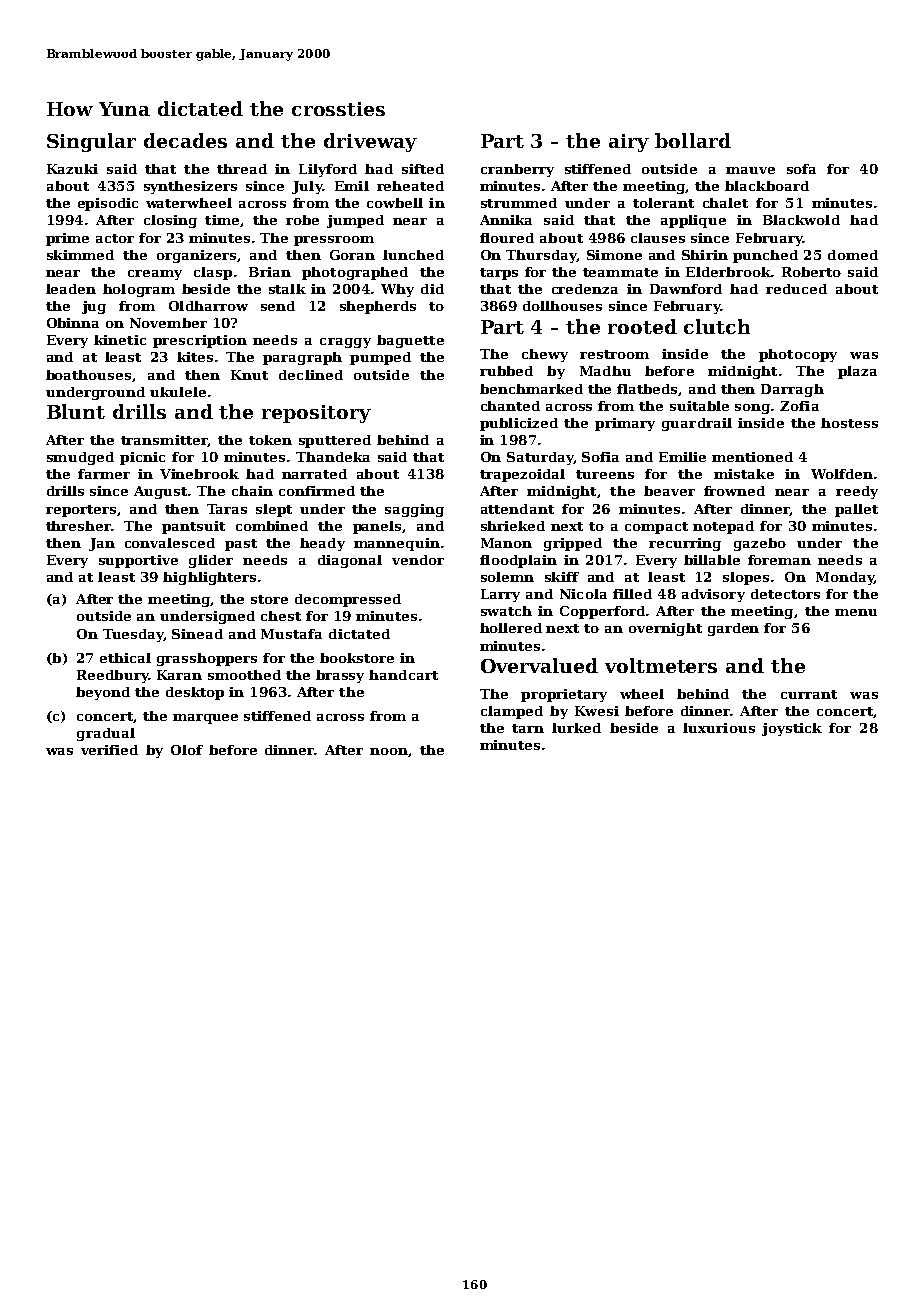 The height and width of the screenshot is (1308, 924). What do you see at coordinates (185, 140) in the screenshot?
I see `decades` at bounding box center [185, 140].
